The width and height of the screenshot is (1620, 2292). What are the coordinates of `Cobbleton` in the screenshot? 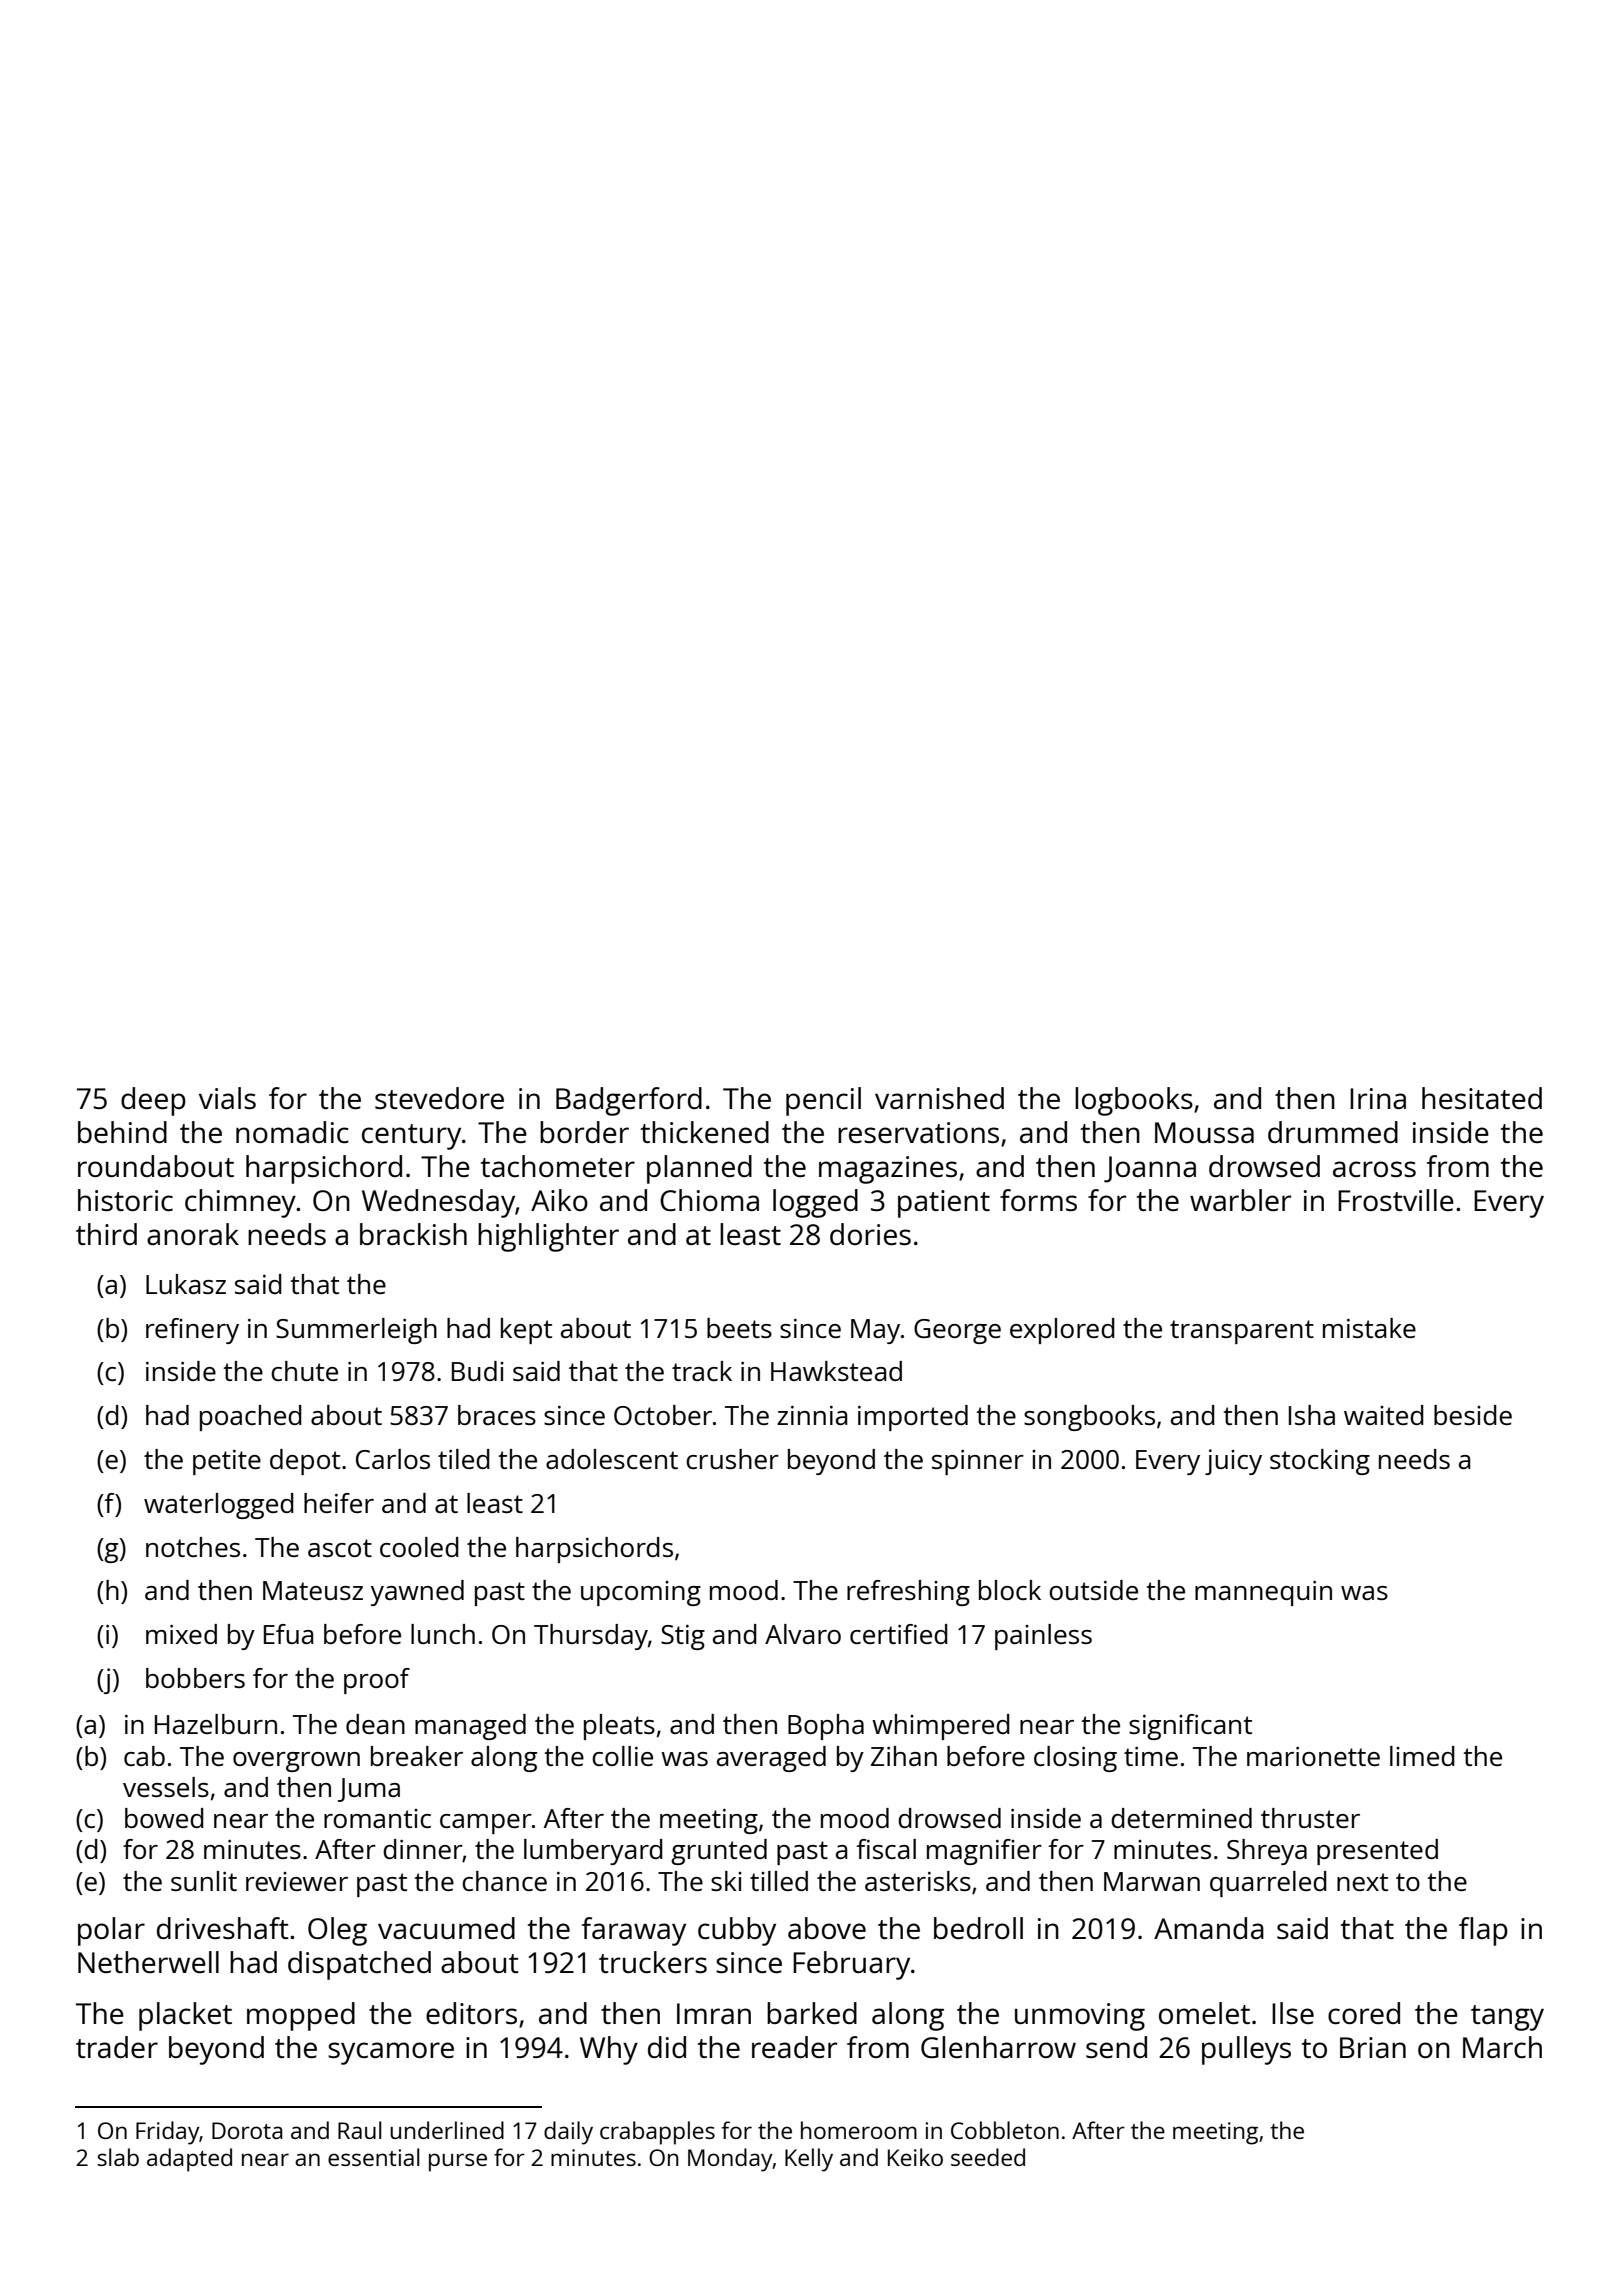 It's located at (1005, 2130).
